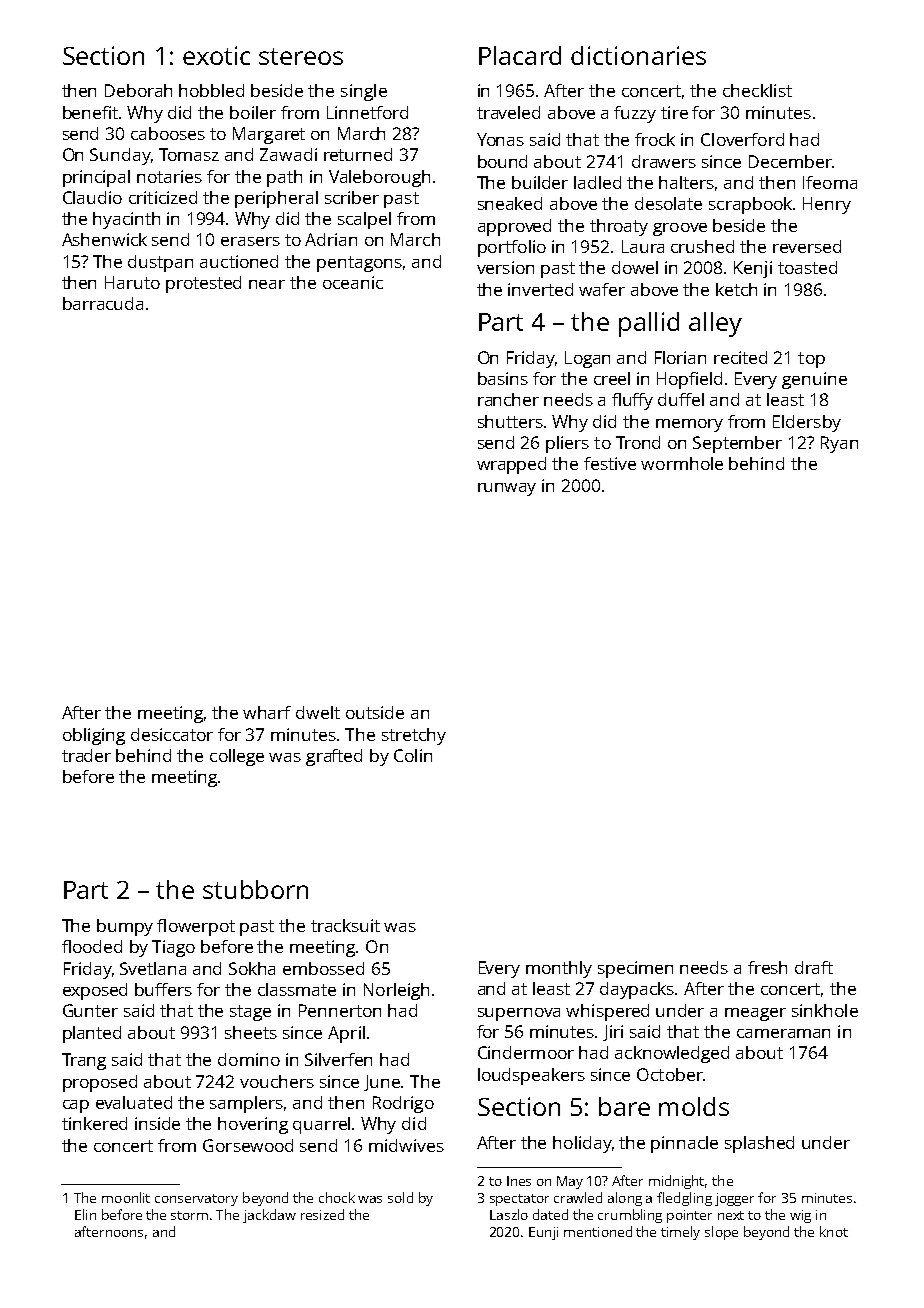 This screenshot has height=1308, width=924. I want to click on hobbled, so click(211, 90).
